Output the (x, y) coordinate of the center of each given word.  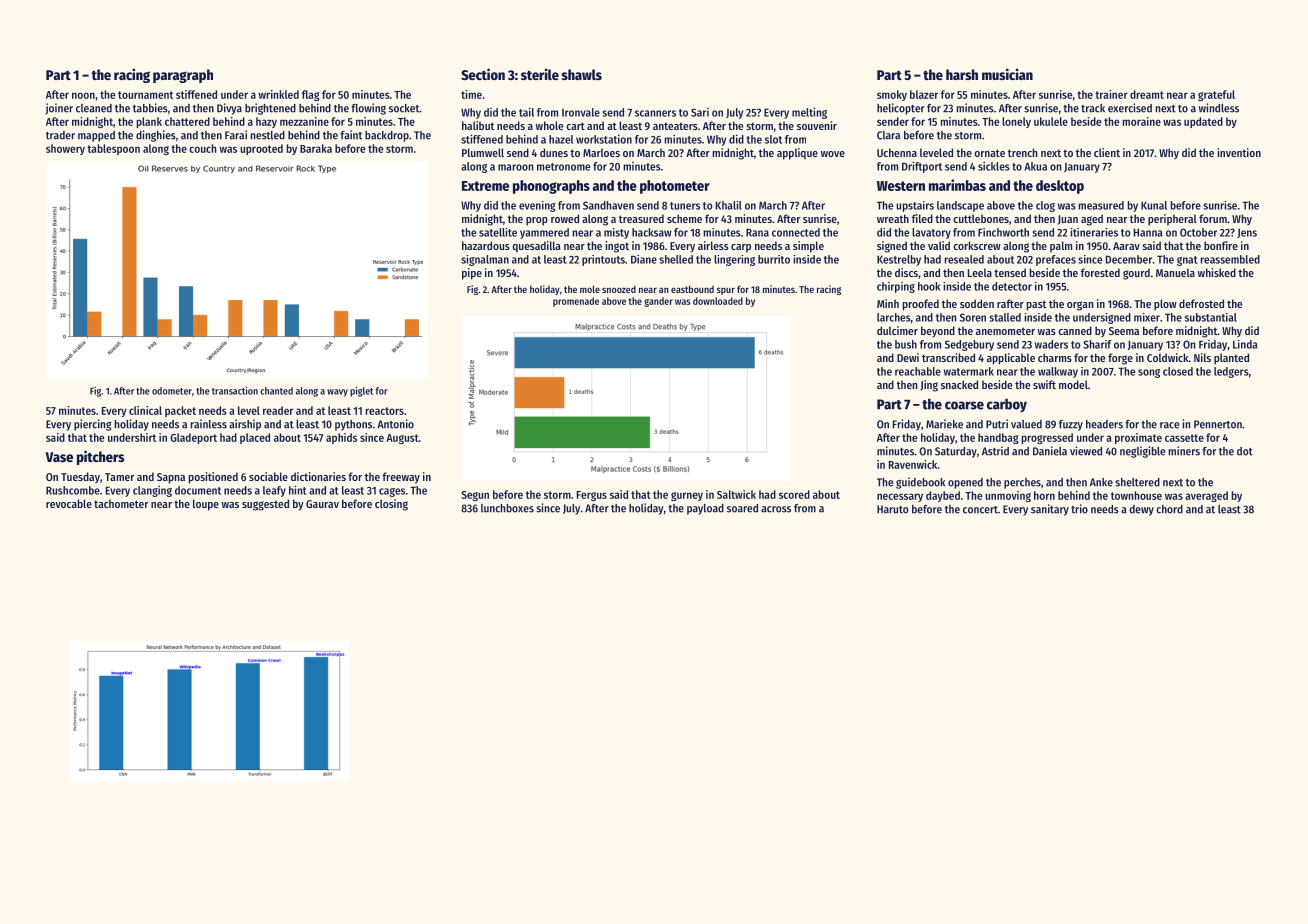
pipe (472, 274)
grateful (1216, 95)
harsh (962, 74)
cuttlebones (981, 218)
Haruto (893, 509)
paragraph (183, 76)
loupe (206, 505)
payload (705, 509)
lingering (734, 260)
